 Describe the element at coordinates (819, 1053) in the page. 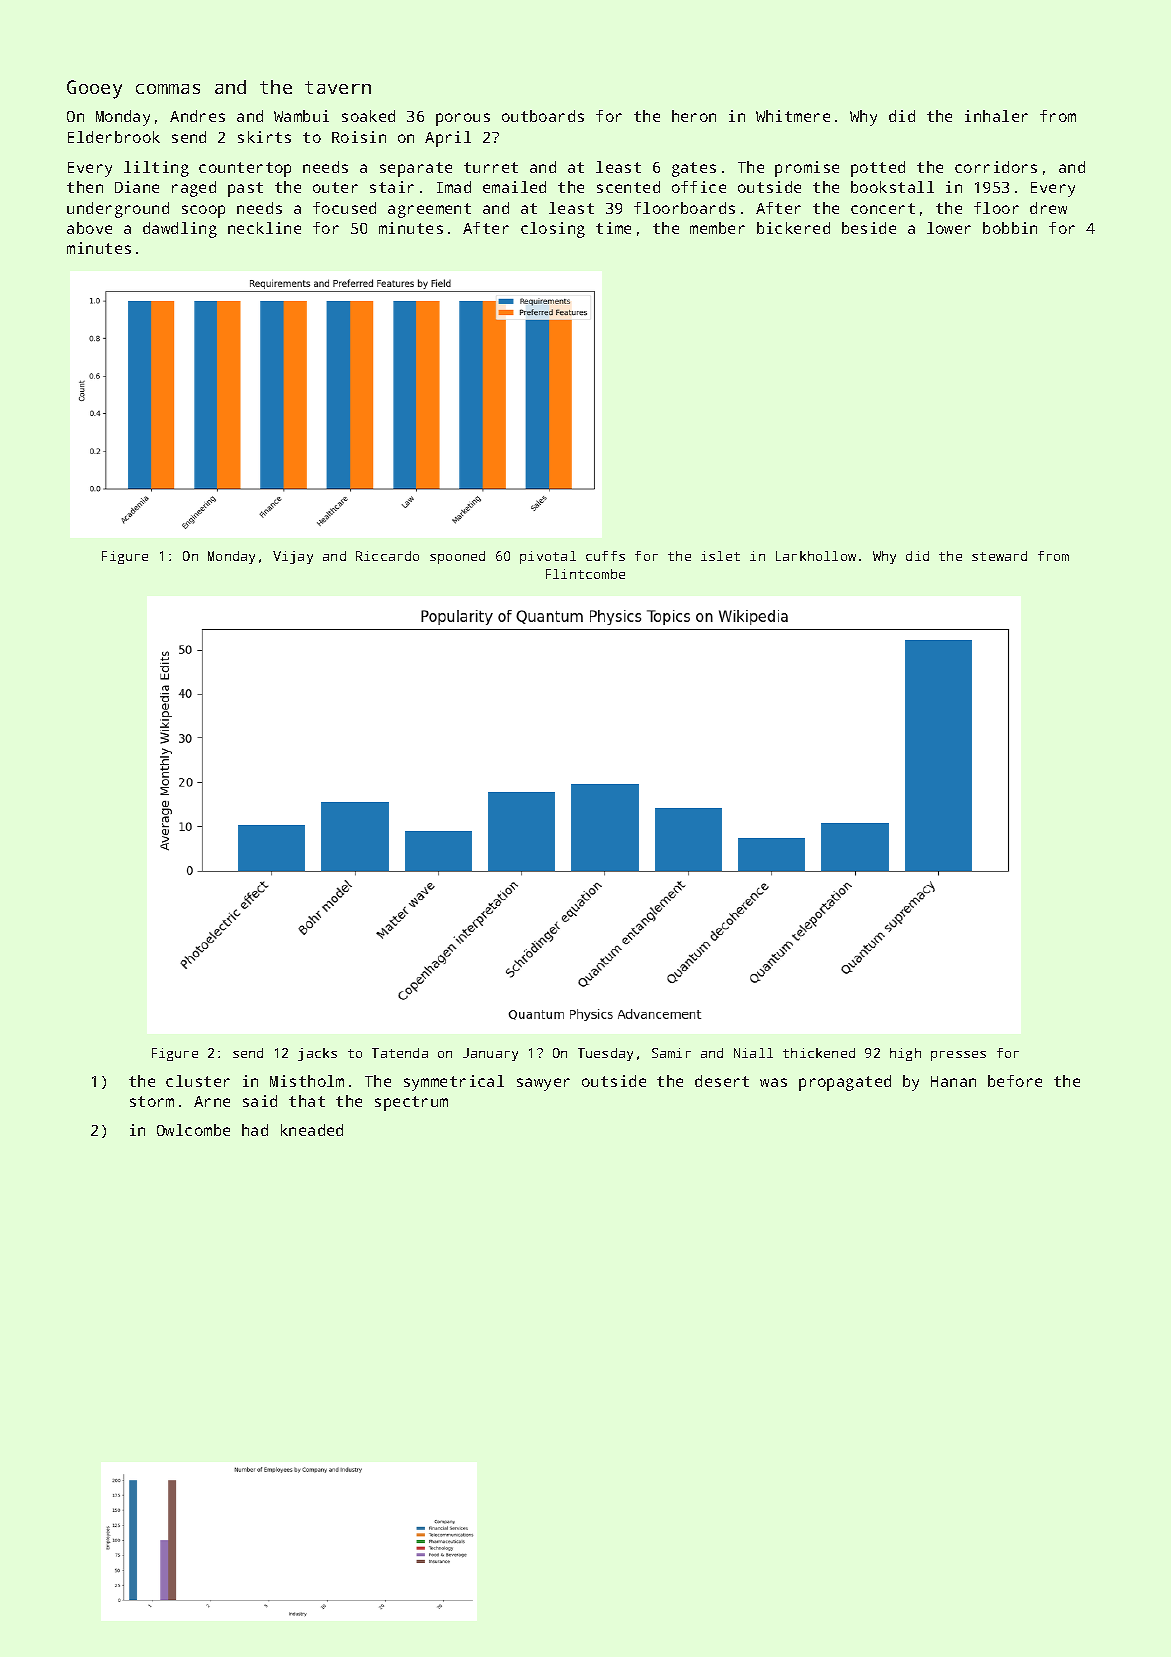

I see `thickened` at that location.
